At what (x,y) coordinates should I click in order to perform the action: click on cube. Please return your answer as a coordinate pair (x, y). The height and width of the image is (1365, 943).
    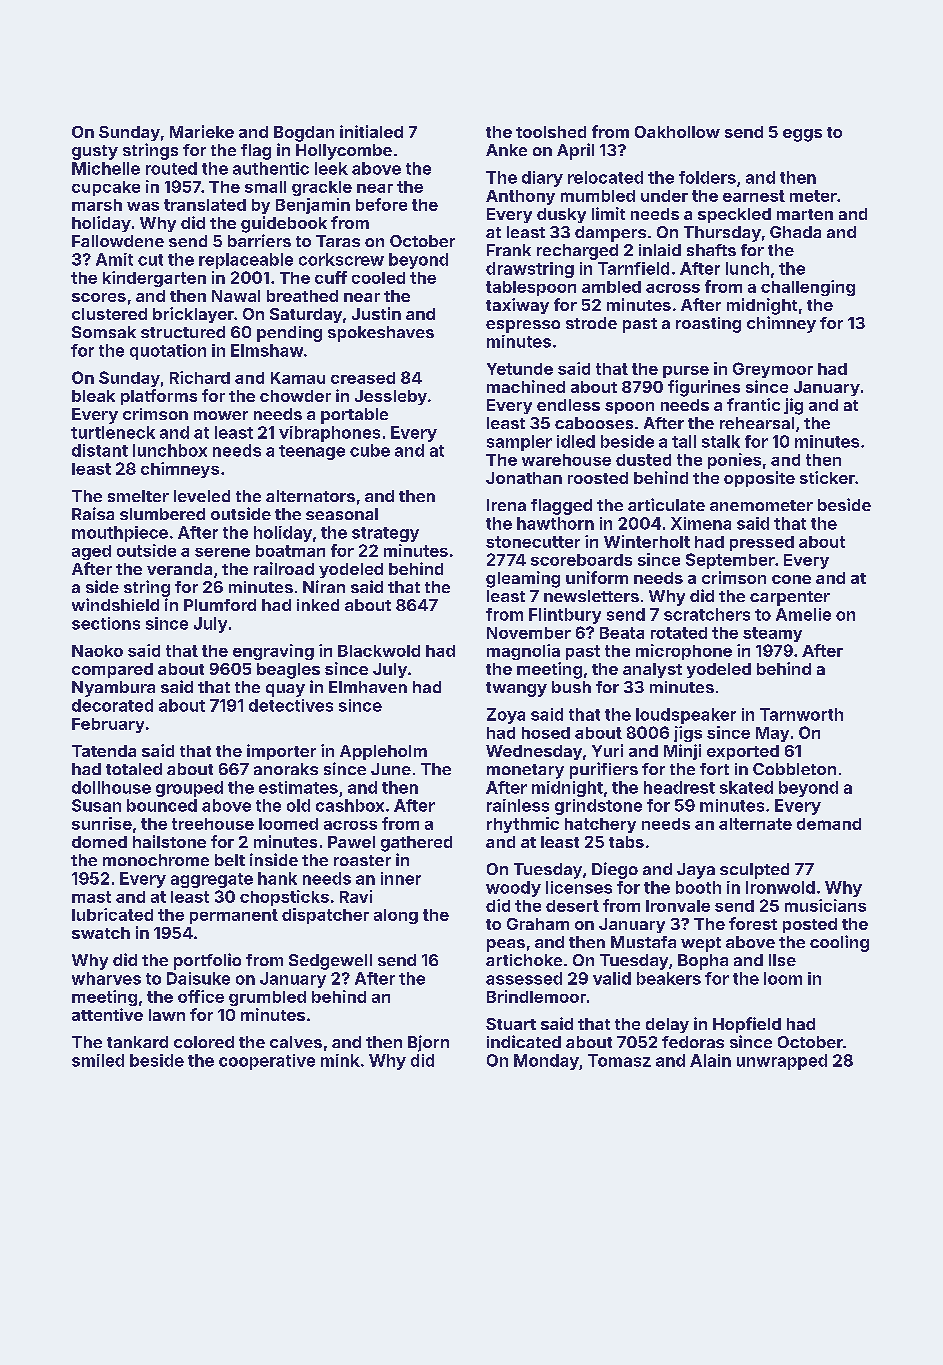
    Looking at the image, I should click on (370, 450).
